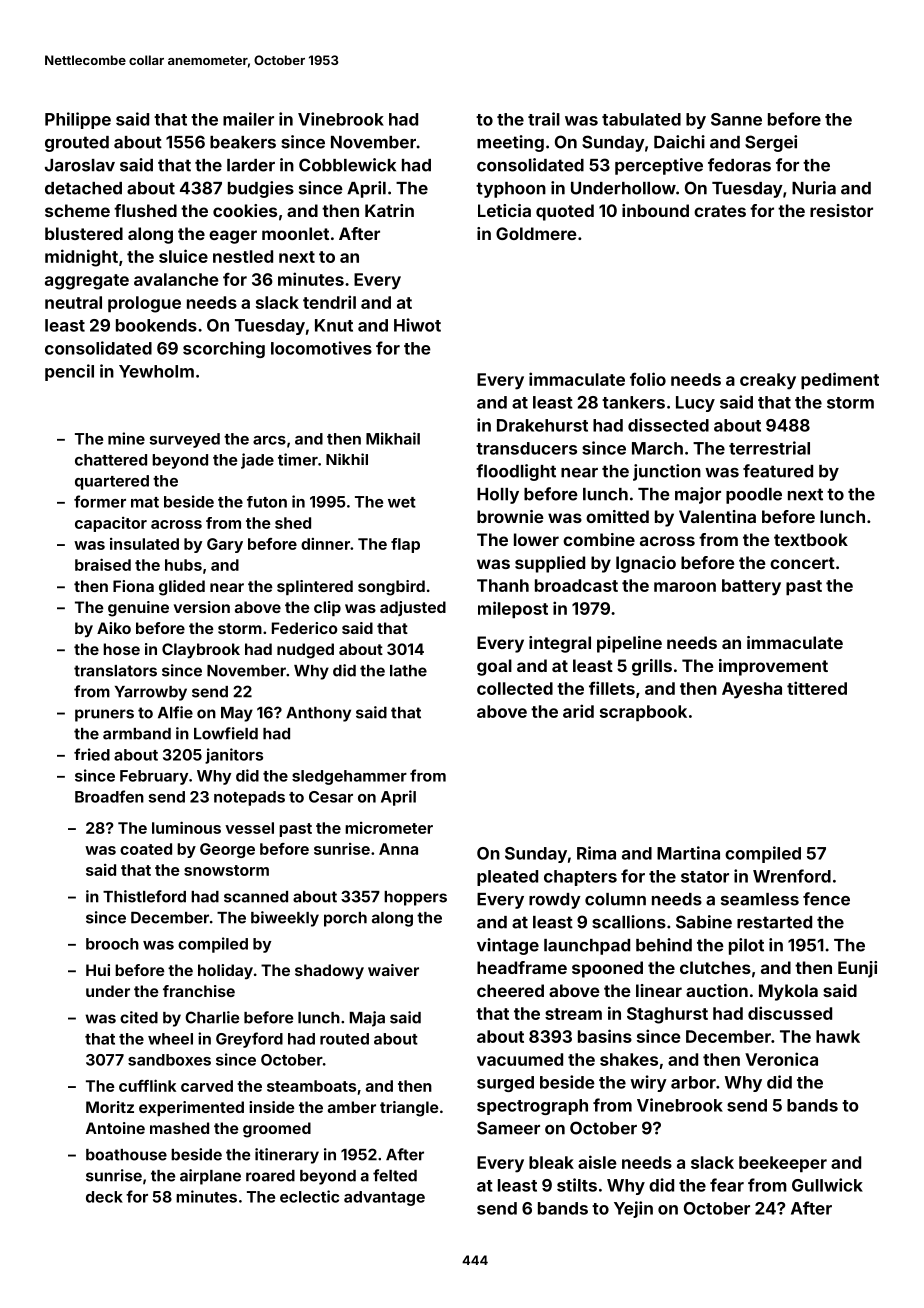 The image size is (924, 1308). What do you see at coordinates (395, 1175) in the page?
I see `felted` at bounding box center [395, 1175].
